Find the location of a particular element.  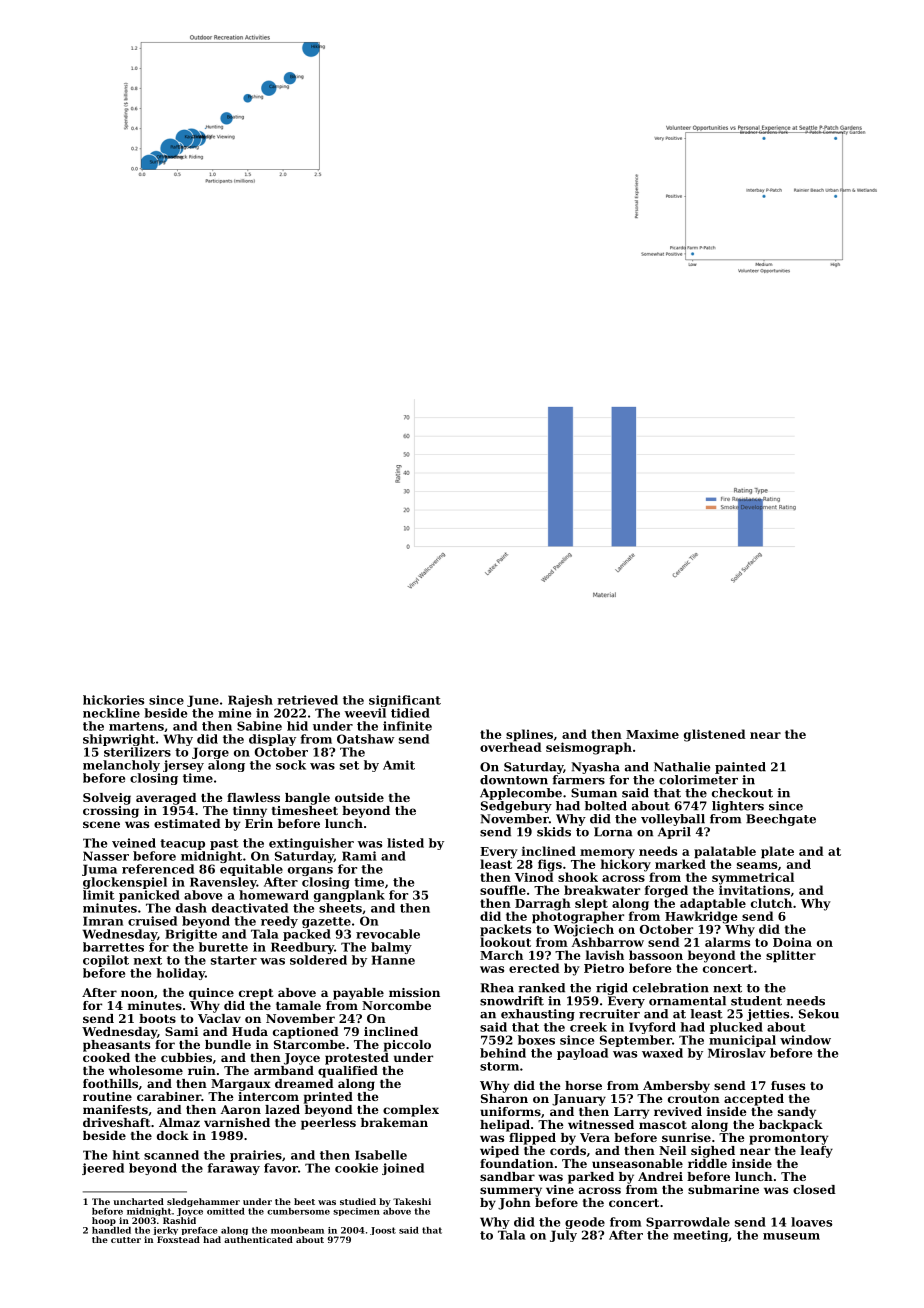

splines is located at coordinates (529, 735).
